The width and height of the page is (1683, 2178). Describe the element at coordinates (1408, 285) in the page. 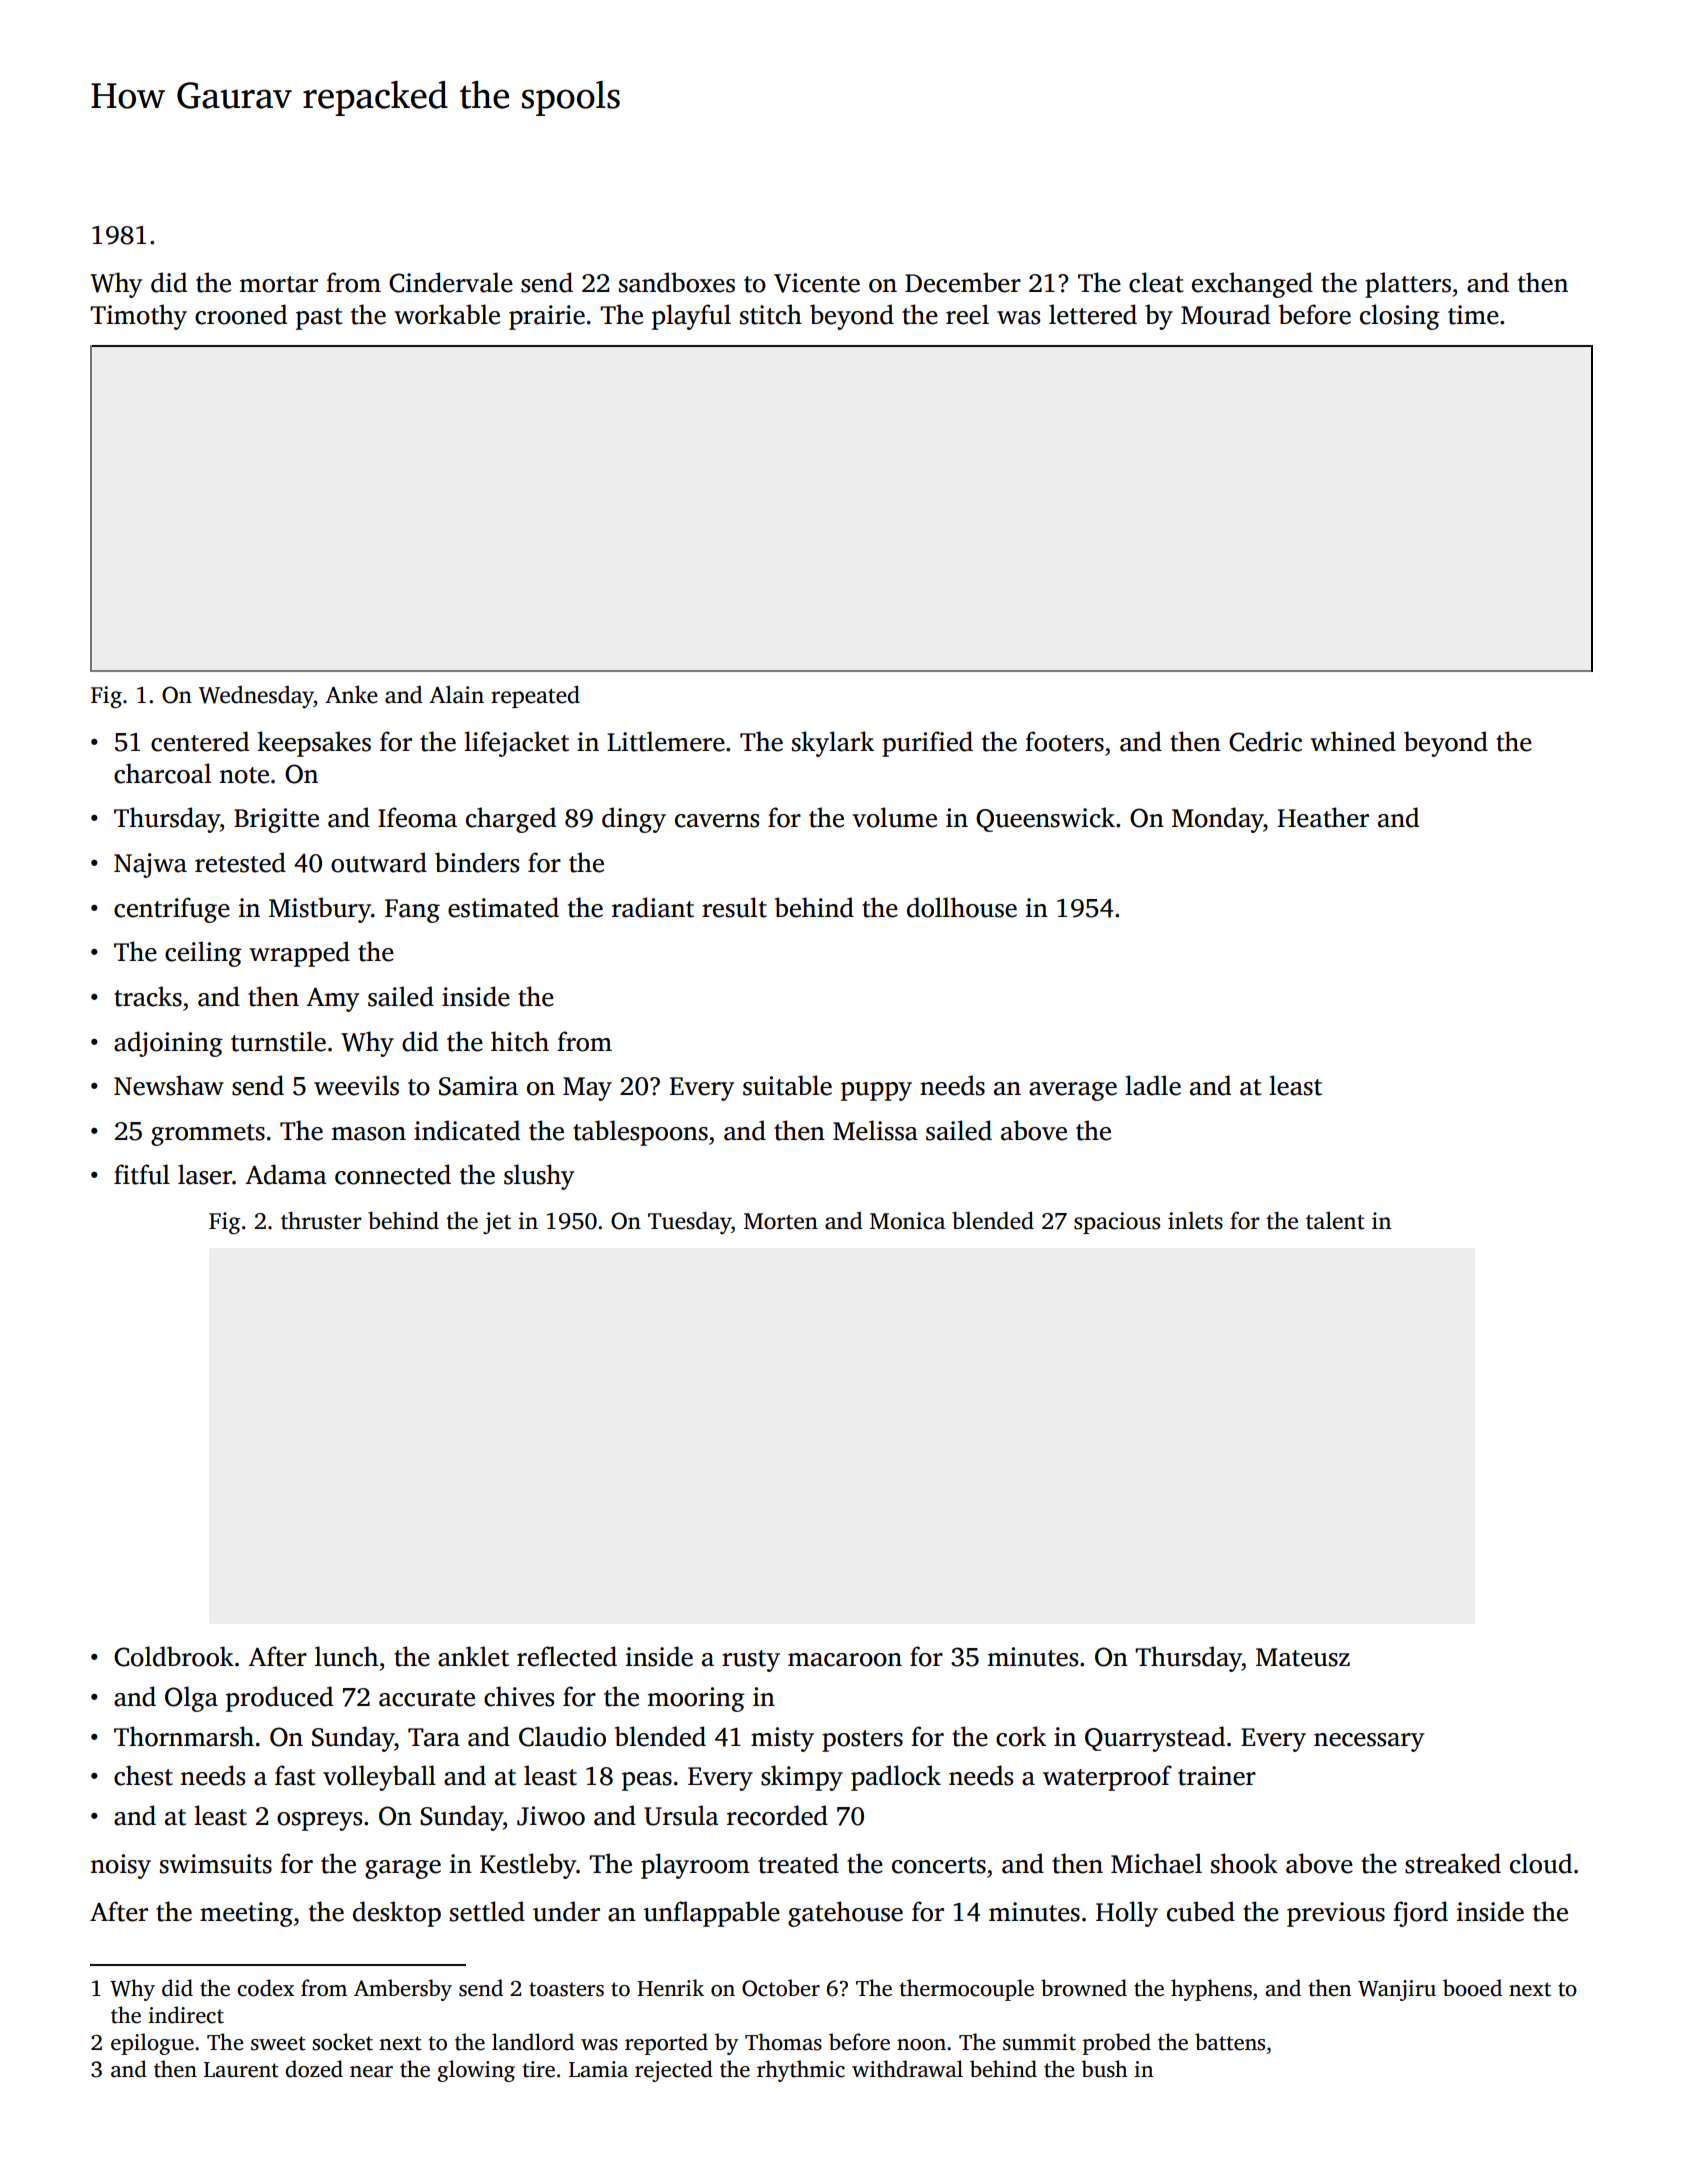

I see `platters` at that location.
